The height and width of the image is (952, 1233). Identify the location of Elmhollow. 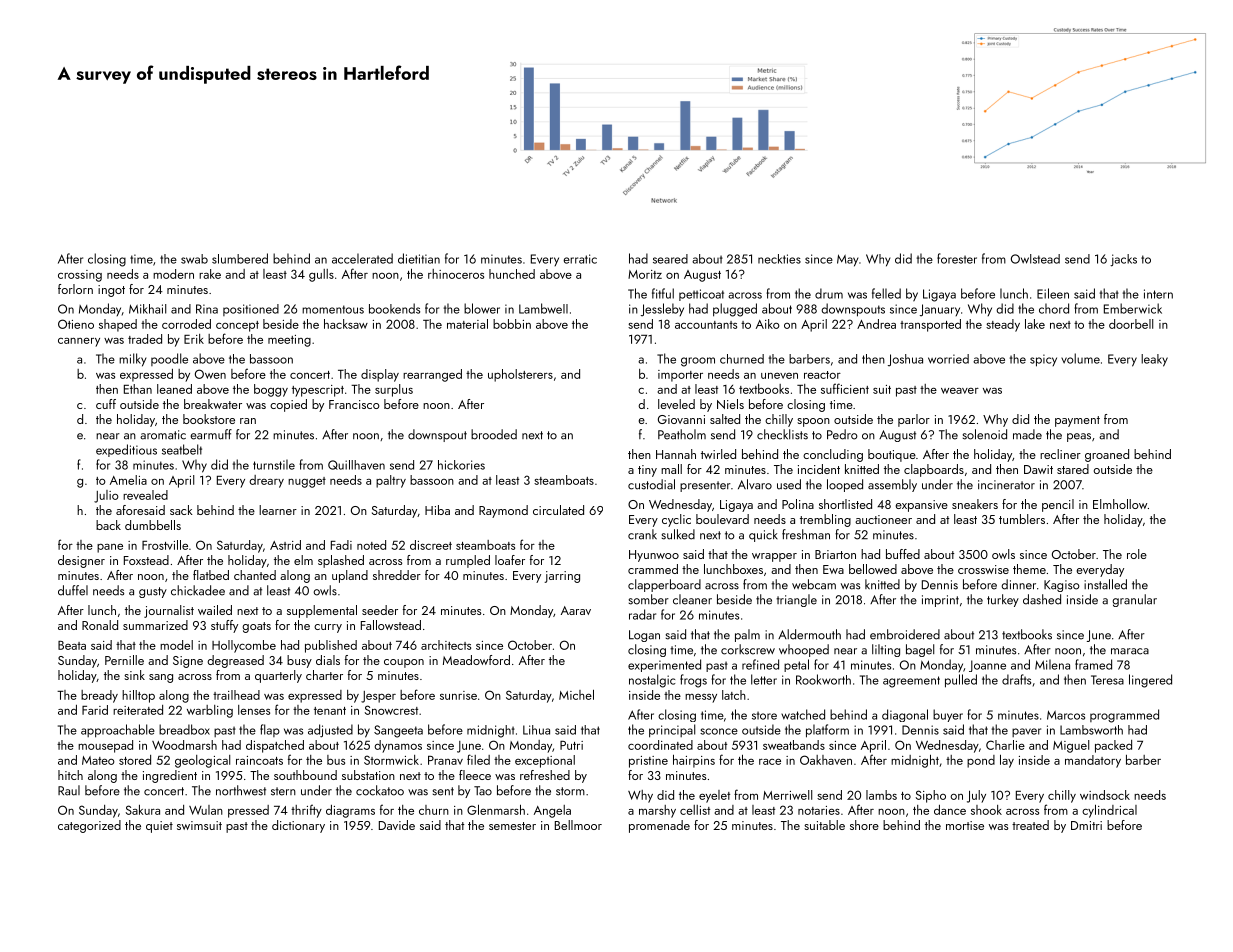
(1120, 504).
